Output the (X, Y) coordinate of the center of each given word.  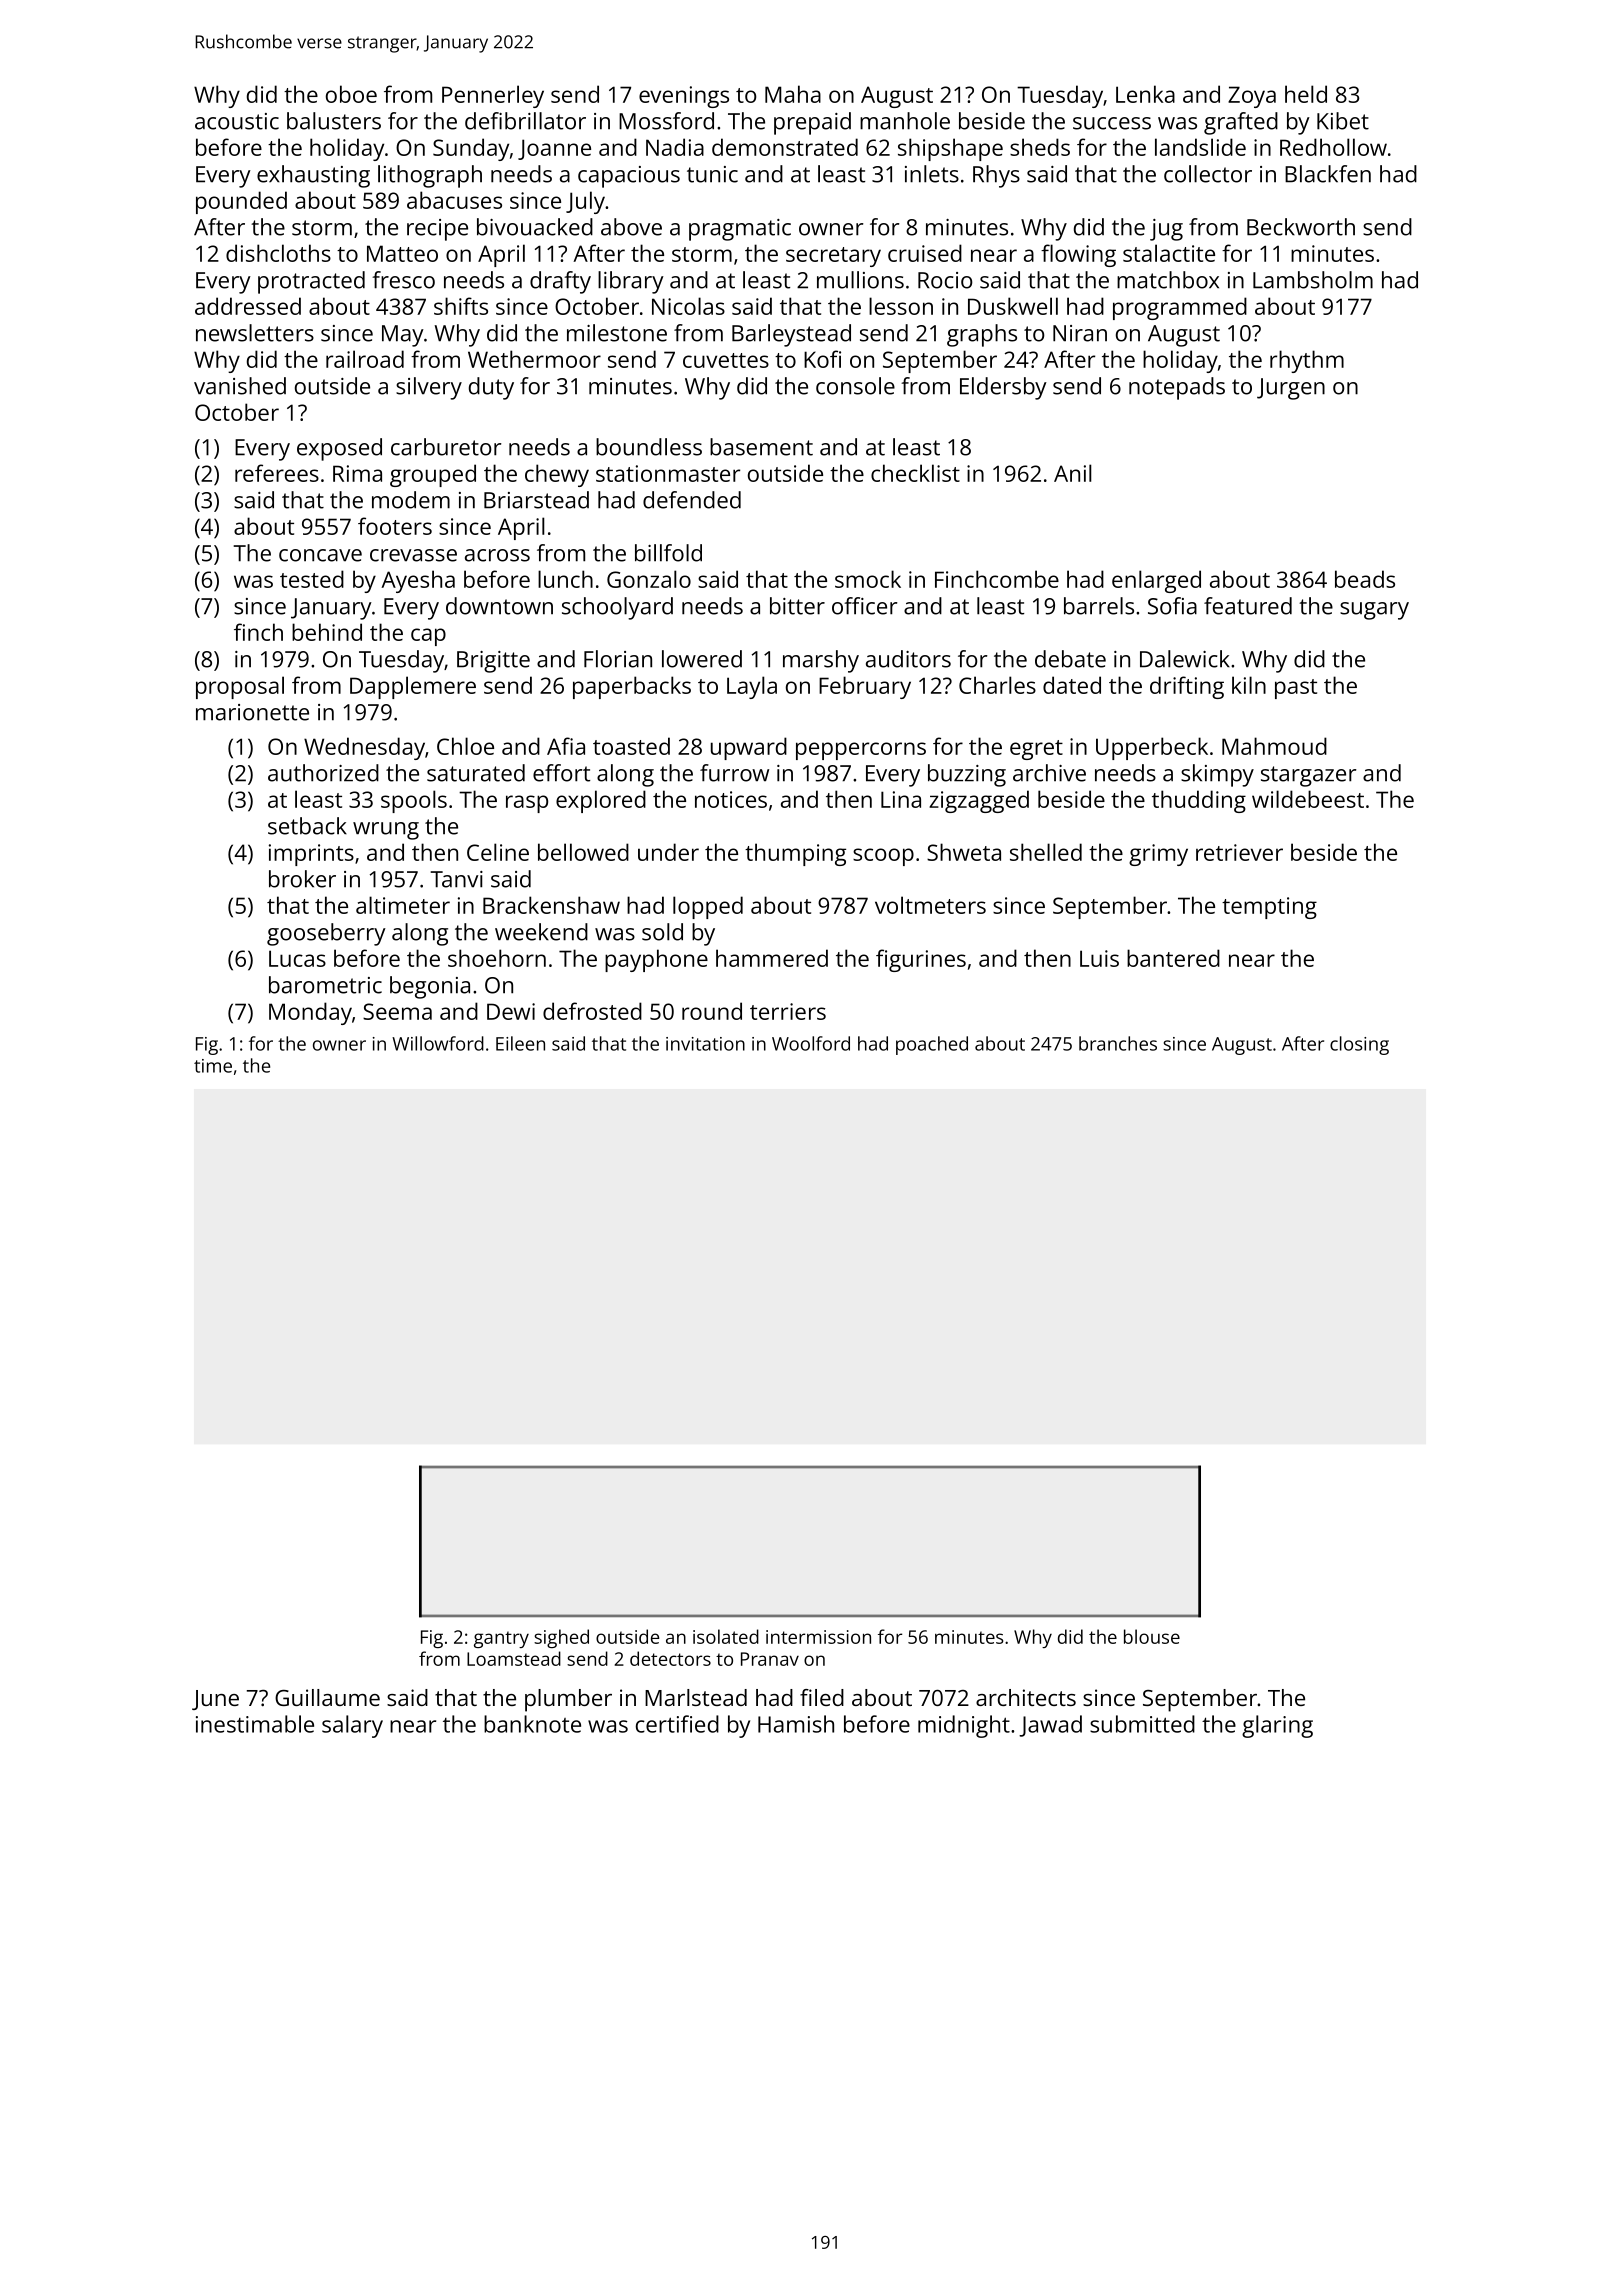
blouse (1152, 1636)
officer (864, 606)
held (1306, 94)
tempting (1269, 908)
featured (1248, 606)
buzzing (967, 775)
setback (307, 826)
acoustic (237, 121)
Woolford (811, 1043)
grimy (1158, 855)
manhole (905, 121)
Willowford (438, 1043)
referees (277, 473)
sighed (561, 1638)
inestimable (255, 1724)
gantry (501, 1639)
